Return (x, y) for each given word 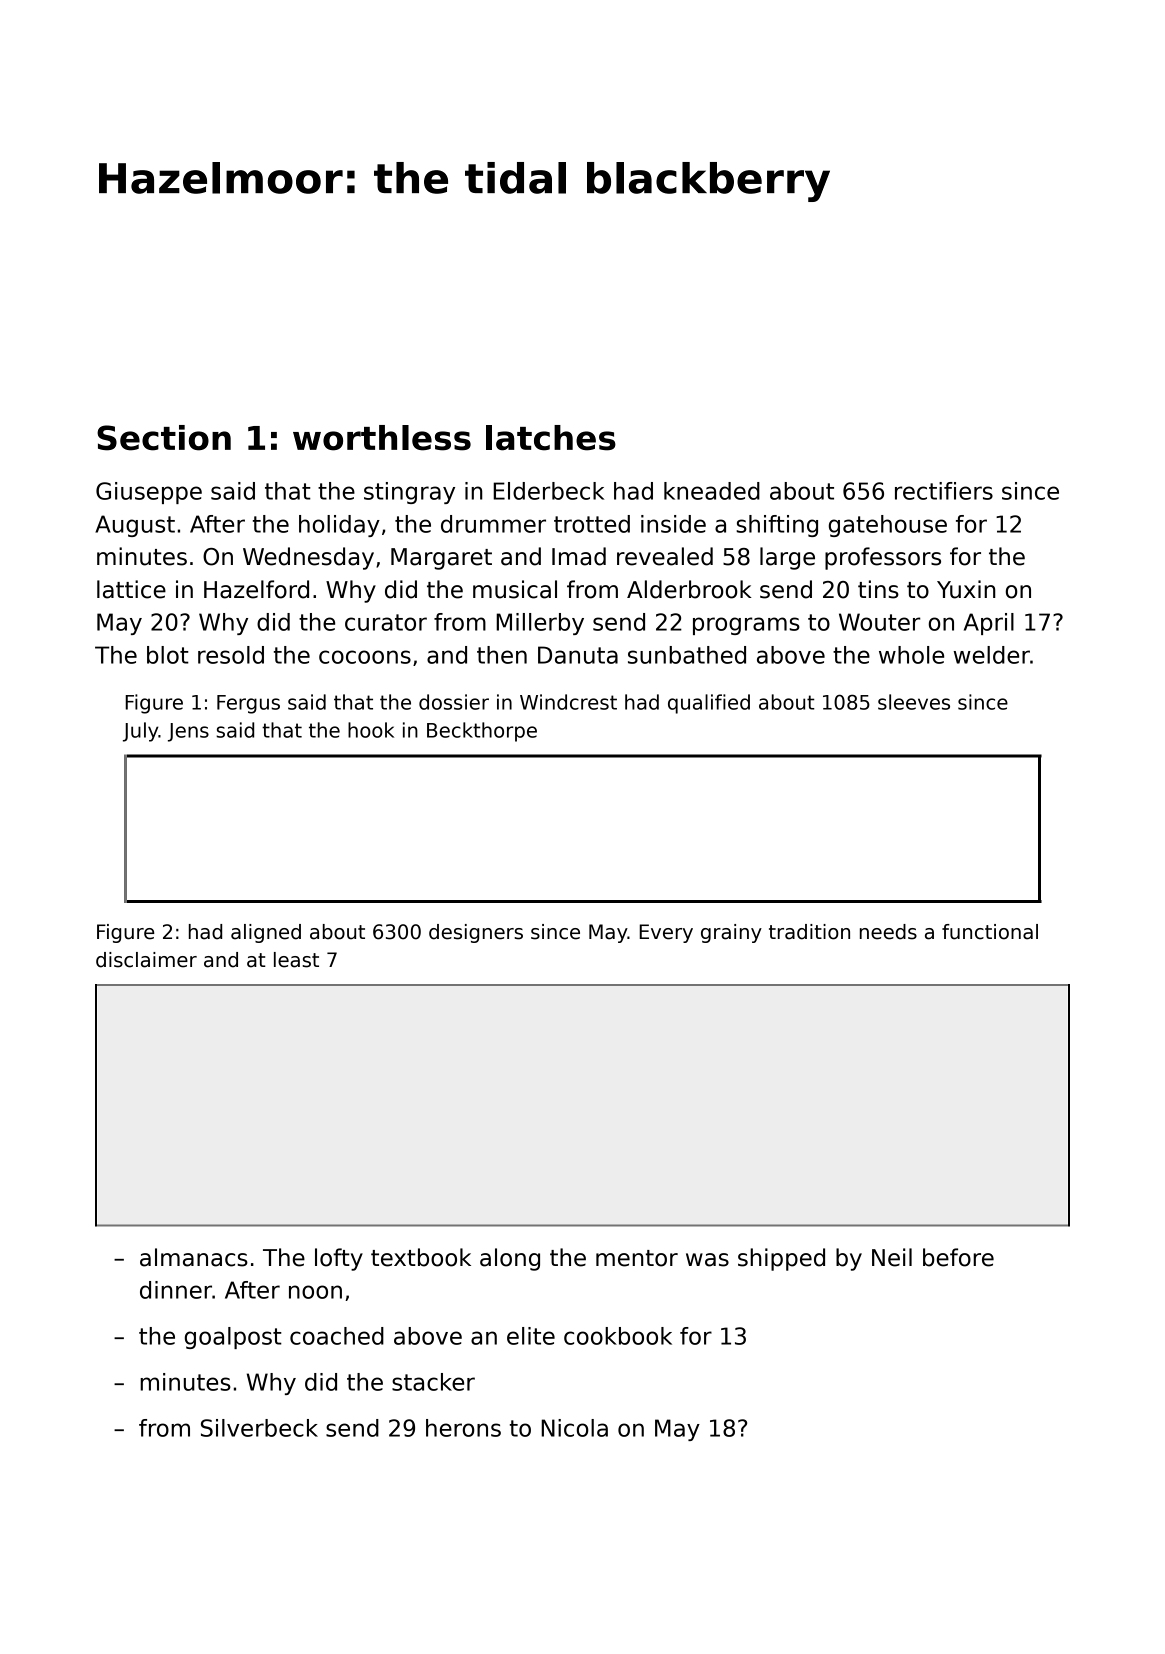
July (141, 732)
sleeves (914, 702)
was (707, 1260)
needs (888, 932)
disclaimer (146, 960)
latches (551, 438)
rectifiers (944, 491)
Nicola (574, 1428)
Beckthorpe (482, 732)
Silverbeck (259, 1428)
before (958, 1257)
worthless (382, 438)
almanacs (194, 1257)
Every (666, 933)
